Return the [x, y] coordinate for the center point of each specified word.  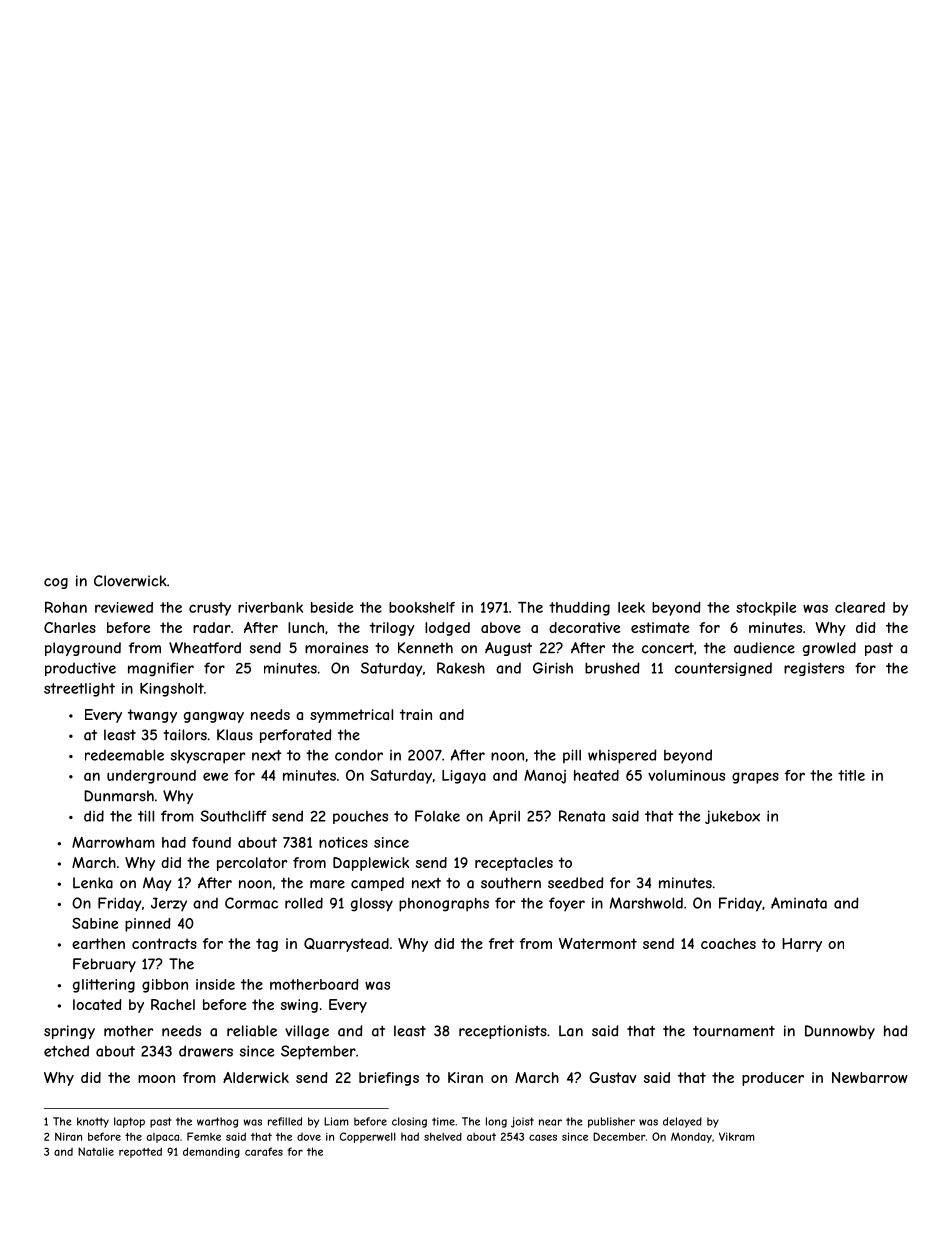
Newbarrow [870, 1077]
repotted [140, 1152]
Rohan [66, 607]
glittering [104, 986]
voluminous [686, 775]
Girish [553, 668]
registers [814, 669]
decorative [584, 627]
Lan [571, 1031]
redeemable [124, 755]
